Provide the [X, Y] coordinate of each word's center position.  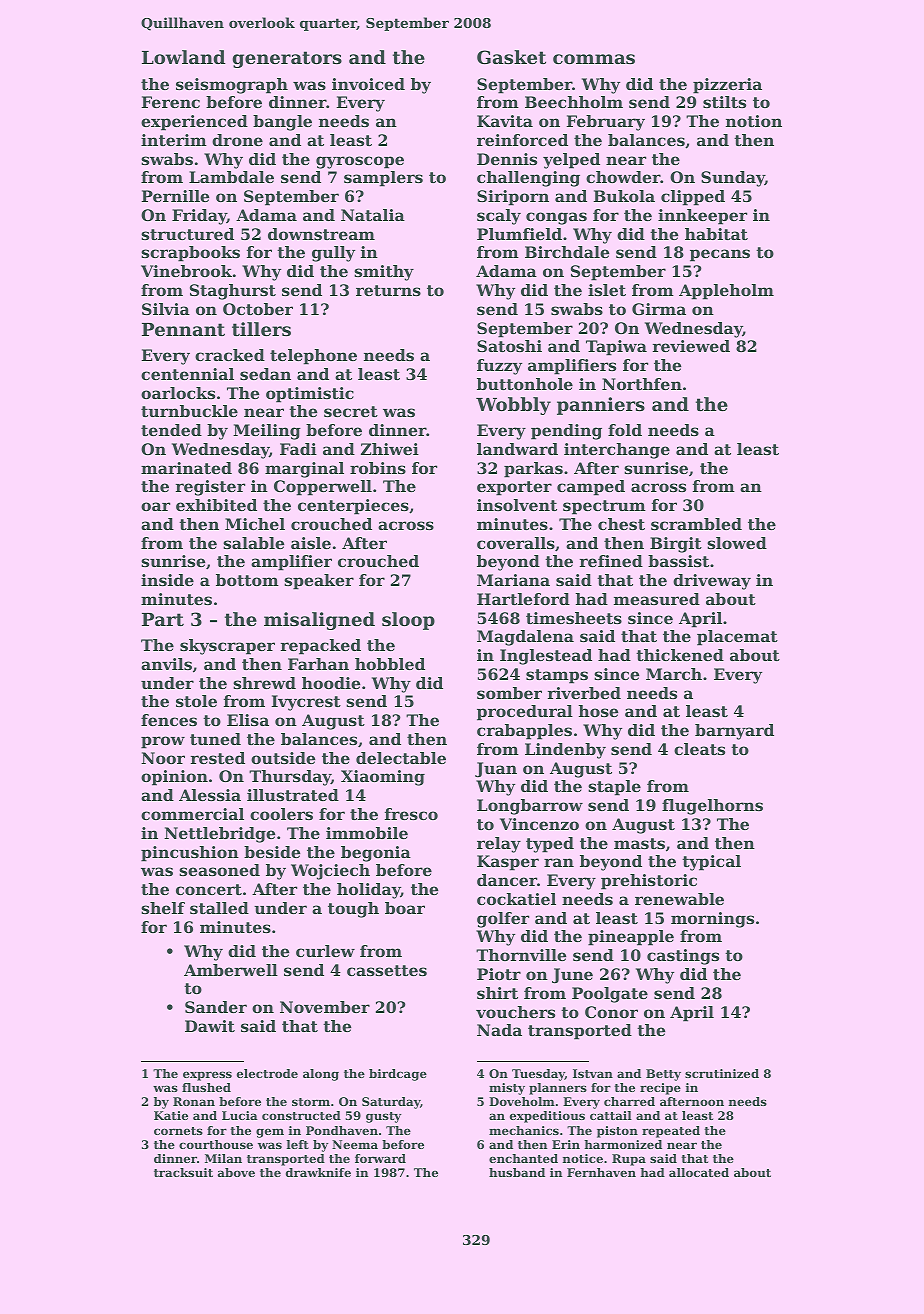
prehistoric [649, 882]
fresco [411, 814]
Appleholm [726, 292]
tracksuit [183, 1172]
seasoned [219, 870]
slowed [737, 543]
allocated [699, 1172]
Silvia [166, 309]
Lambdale [231, 177]
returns [388, 290]
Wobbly [513, 406]
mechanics [524, 1130]
